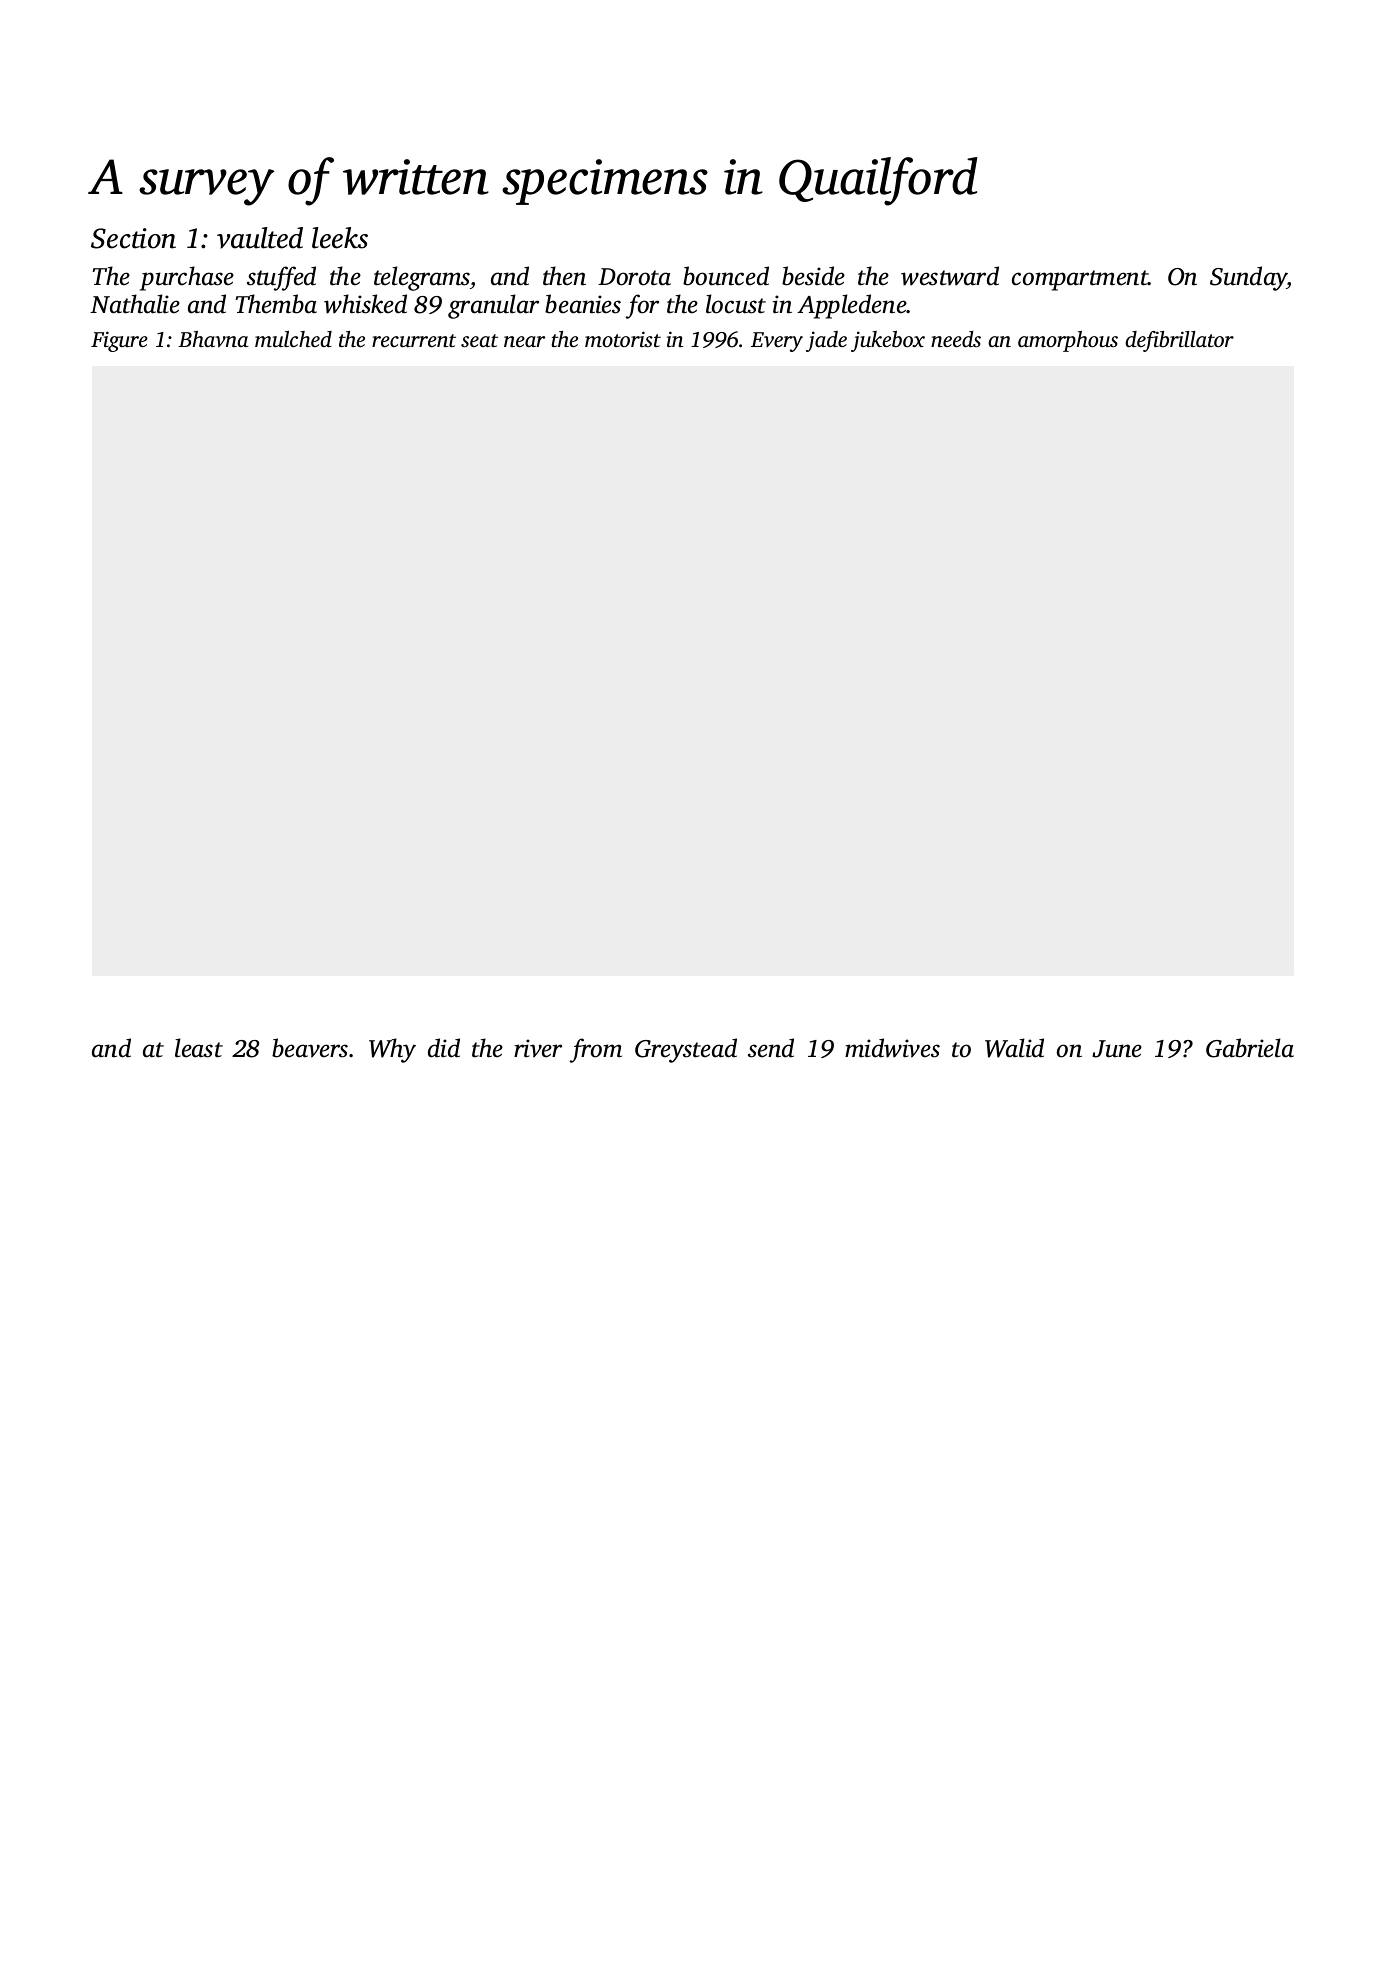 The image size is (1386, 1969). I want to click on Figure, so click(119, 341).
